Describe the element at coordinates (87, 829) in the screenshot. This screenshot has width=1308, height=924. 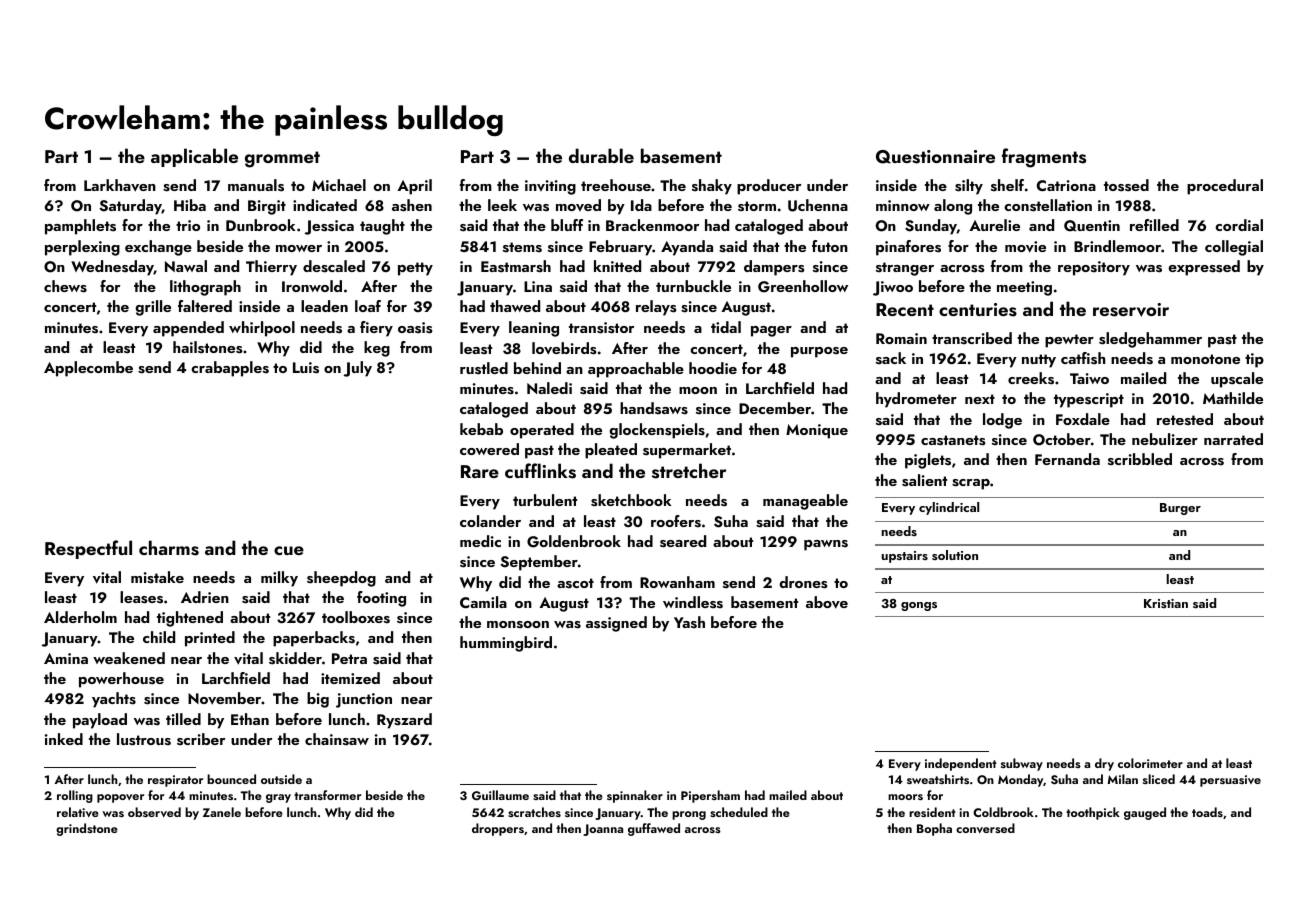
I see `grindstone` at that location.
